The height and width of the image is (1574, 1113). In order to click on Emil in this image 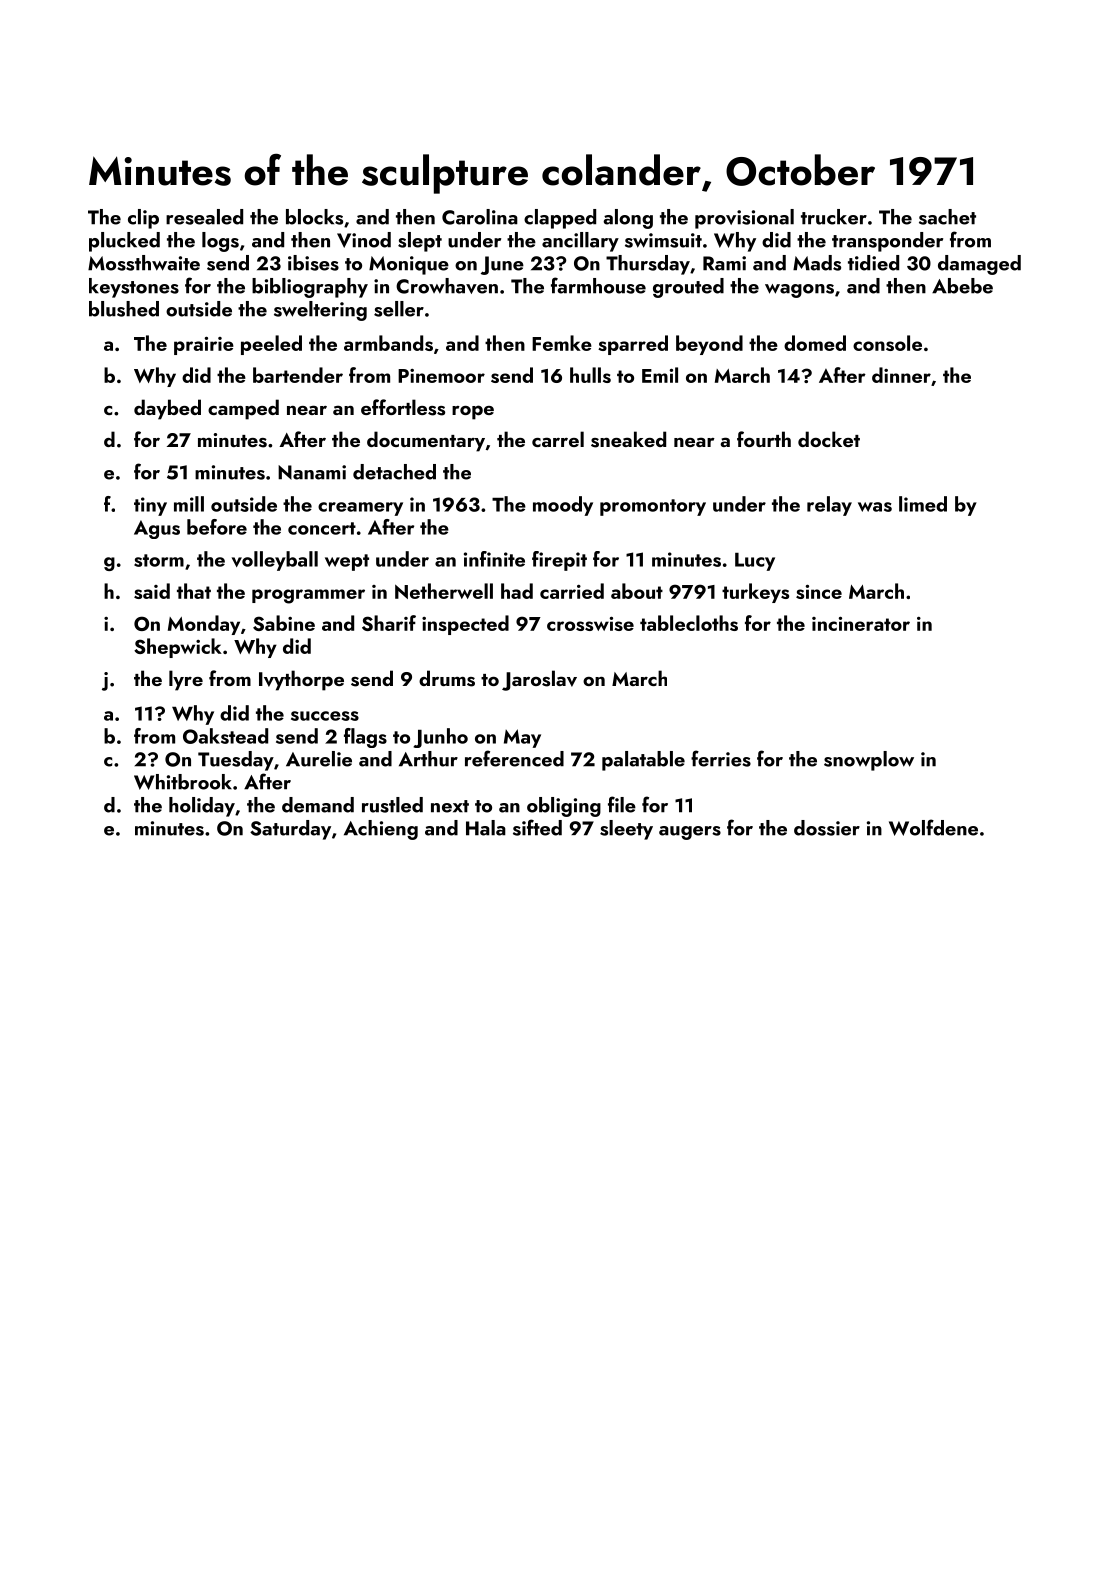, I will do `click(660, 375)`.
